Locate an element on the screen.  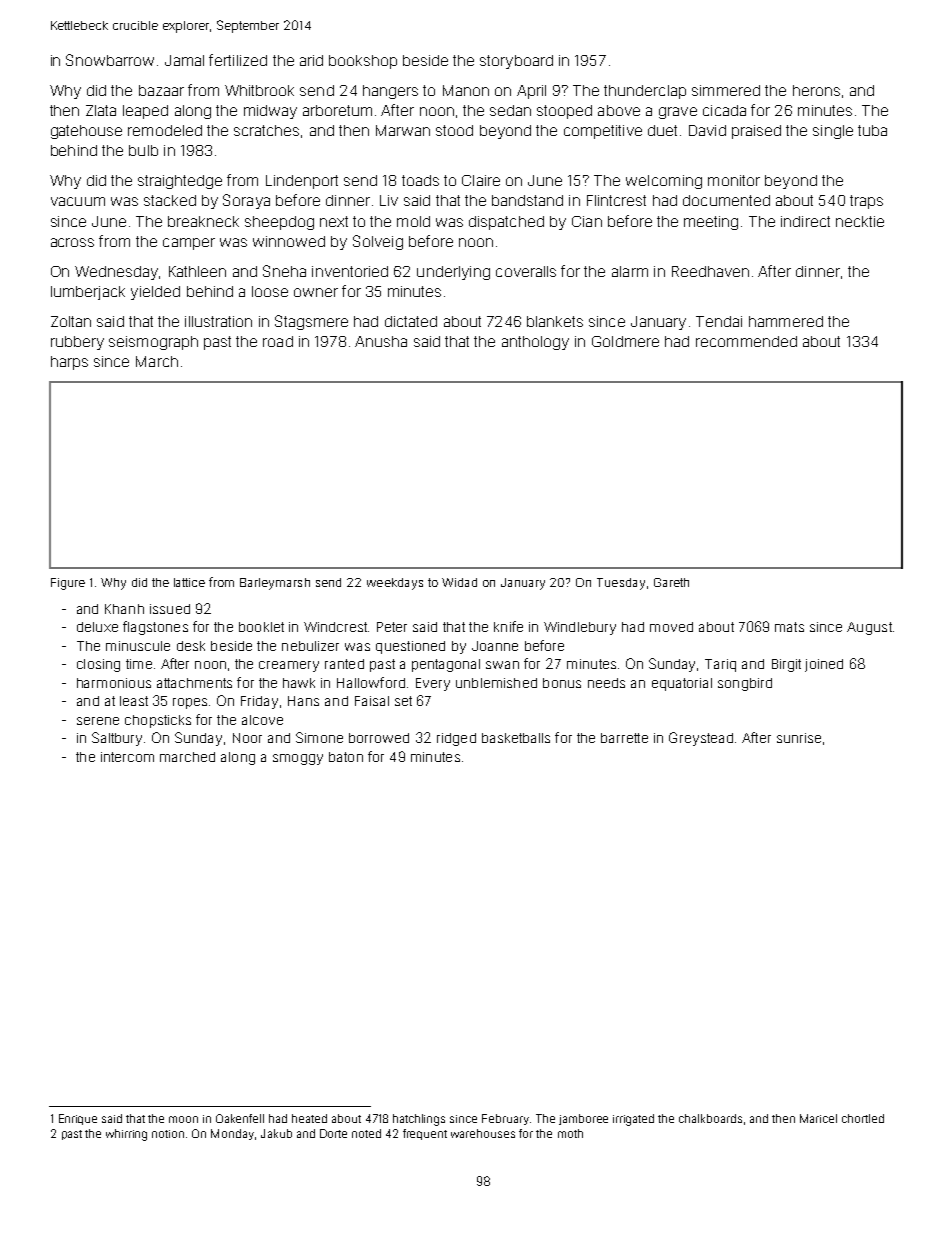
sunrise is located at coordinates (799, 738).
